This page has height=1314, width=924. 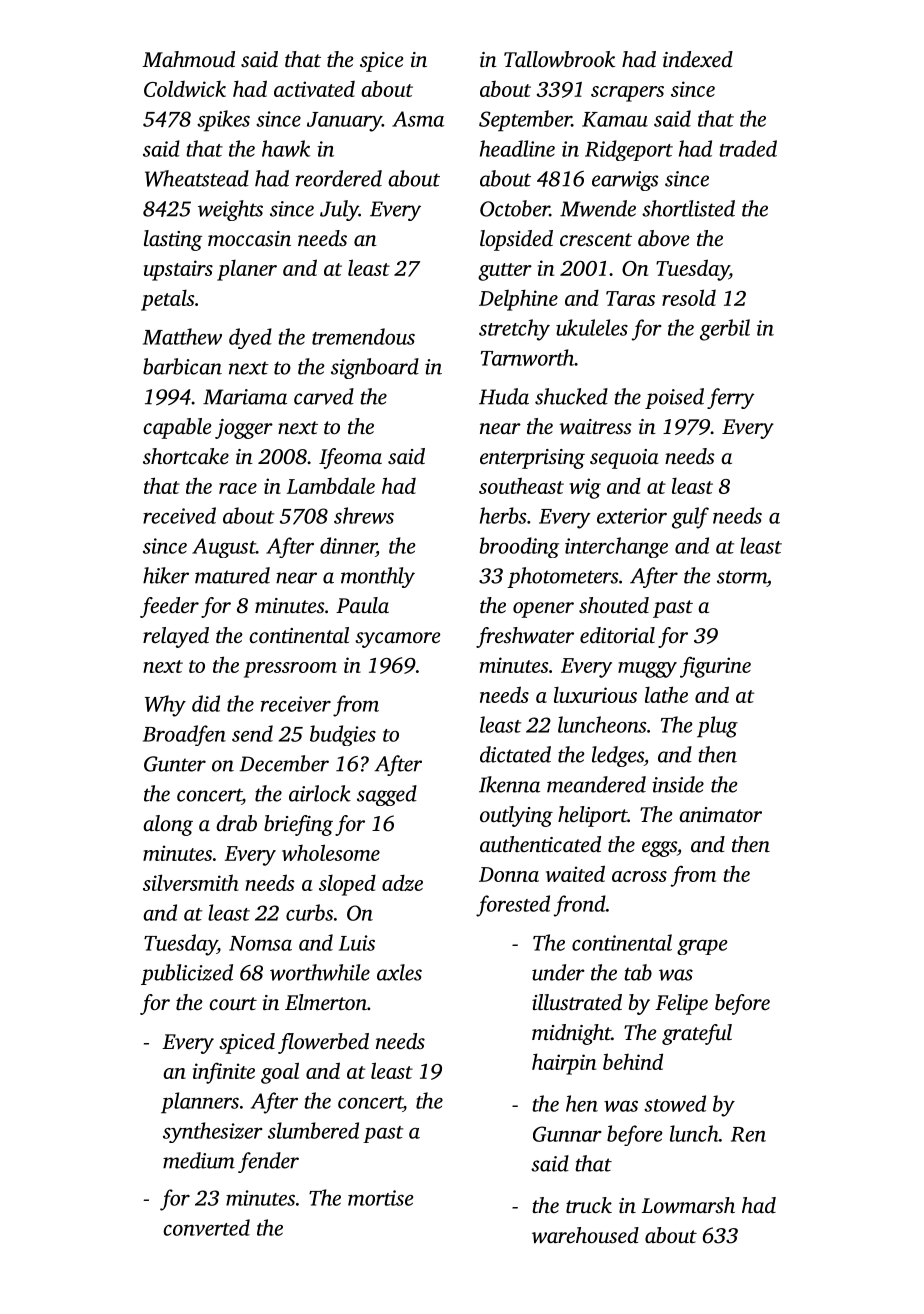 What do you see at coordinates (206, 1227) in the page?
I see `converted` at bounding box center [206, 1227].
